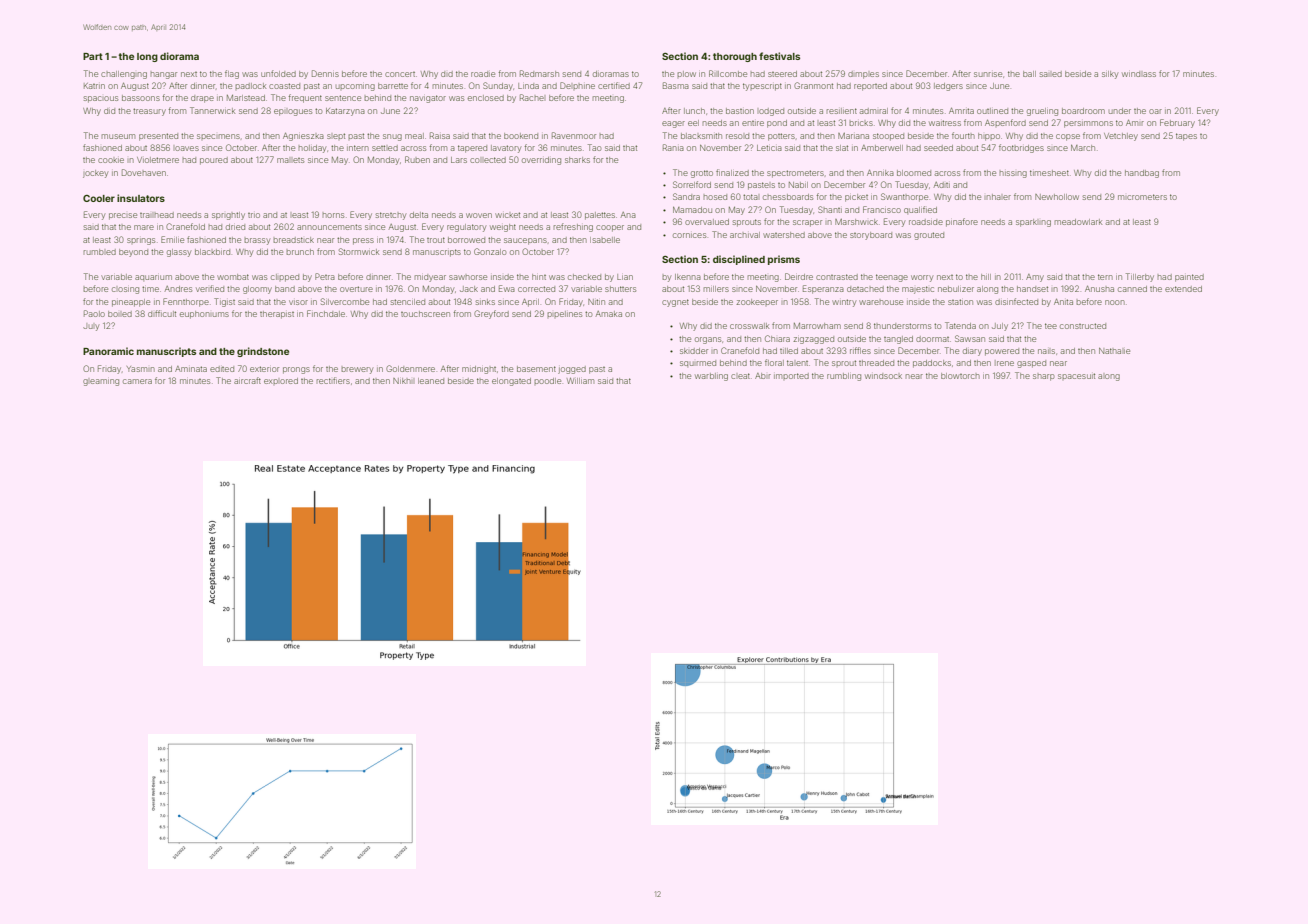 Image resolution: width=1308 pixels, height=924 pixels. Describe the element at coordinates (1033, 223) in the document. I see `sparkling` at that location.
